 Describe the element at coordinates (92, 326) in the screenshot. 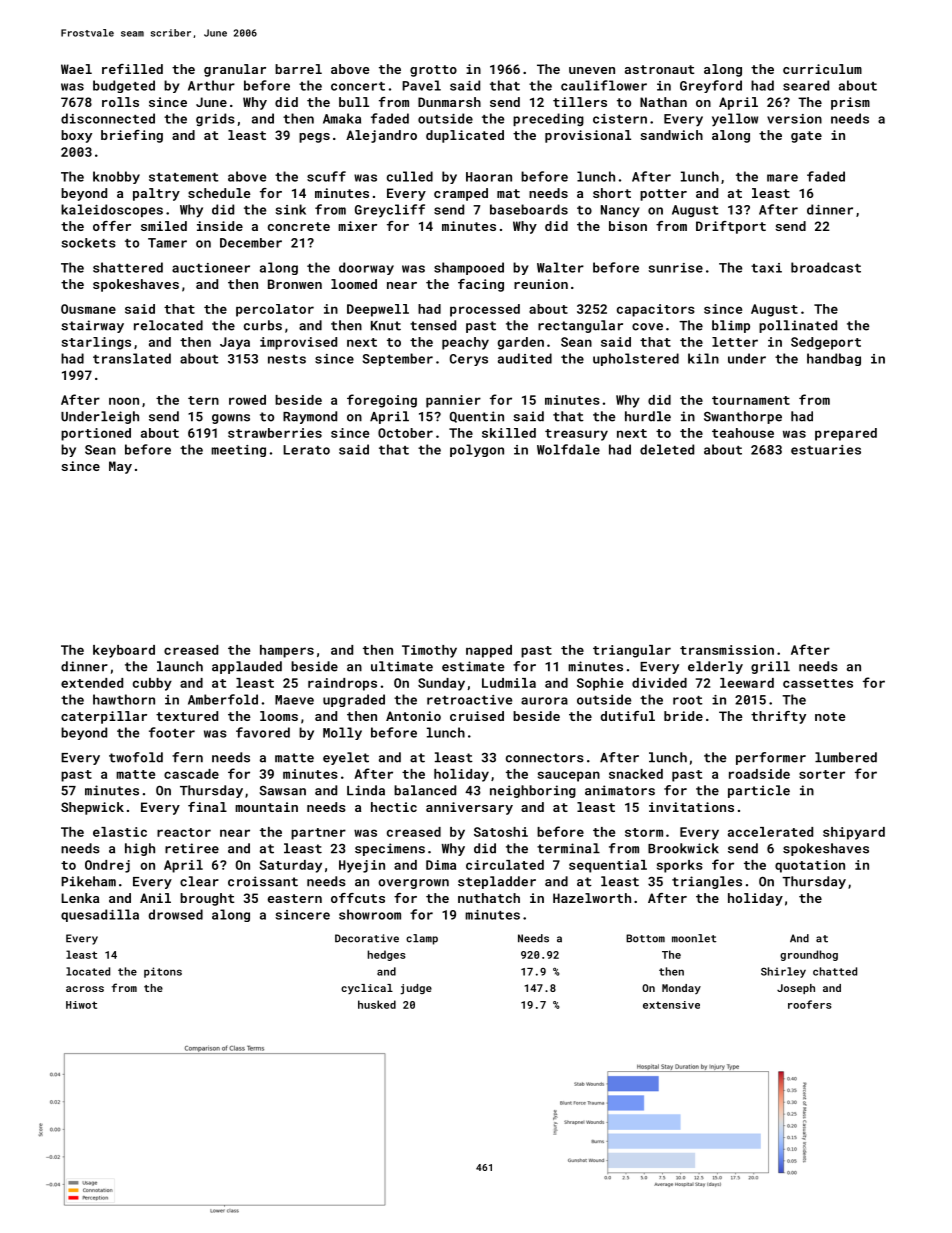

I see `stairway` at that location.
